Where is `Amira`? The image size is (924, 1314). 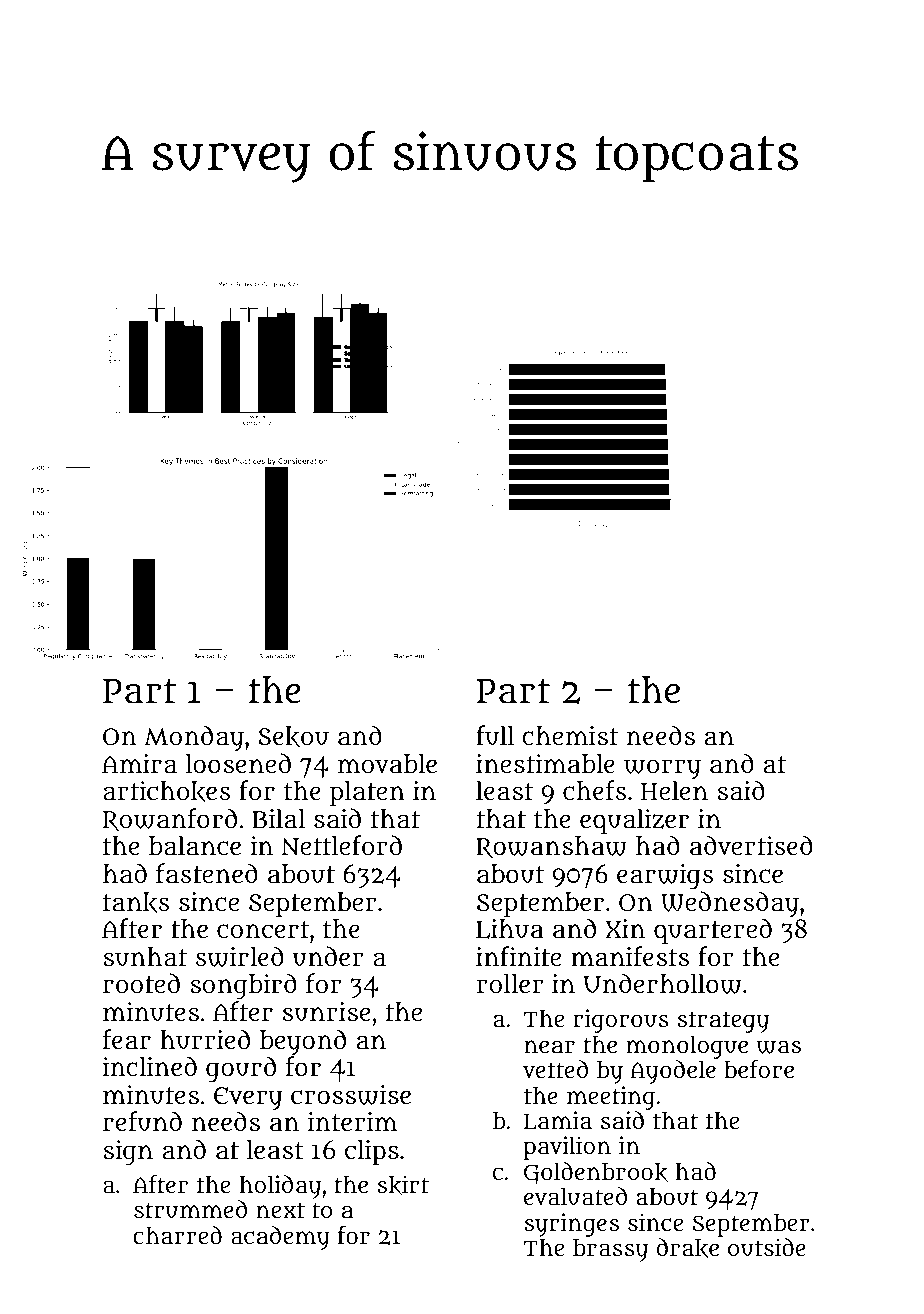 Amira is located at coordinates (139, 764).
